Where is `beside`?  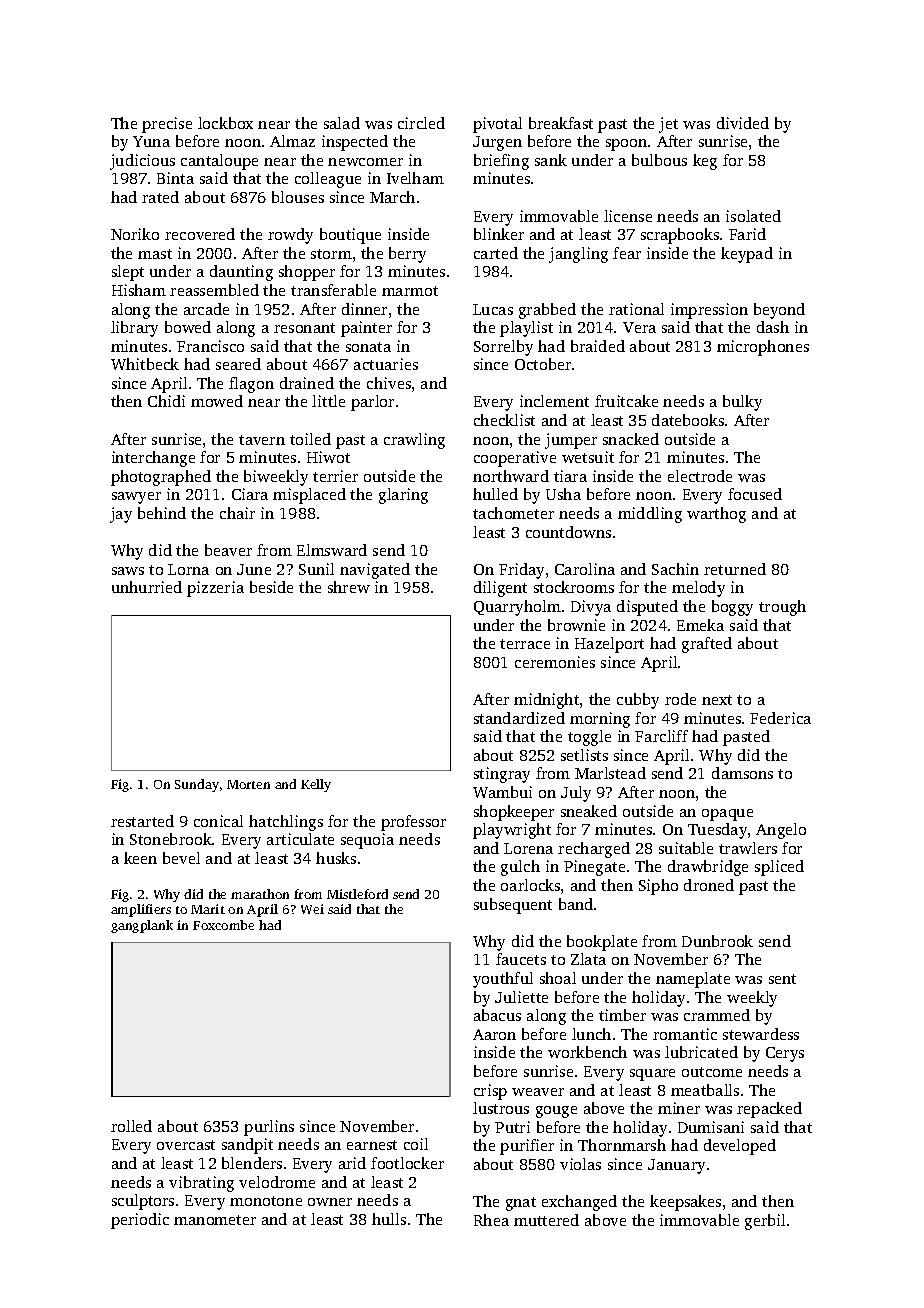 beside is located at coordinates (271, 587).
